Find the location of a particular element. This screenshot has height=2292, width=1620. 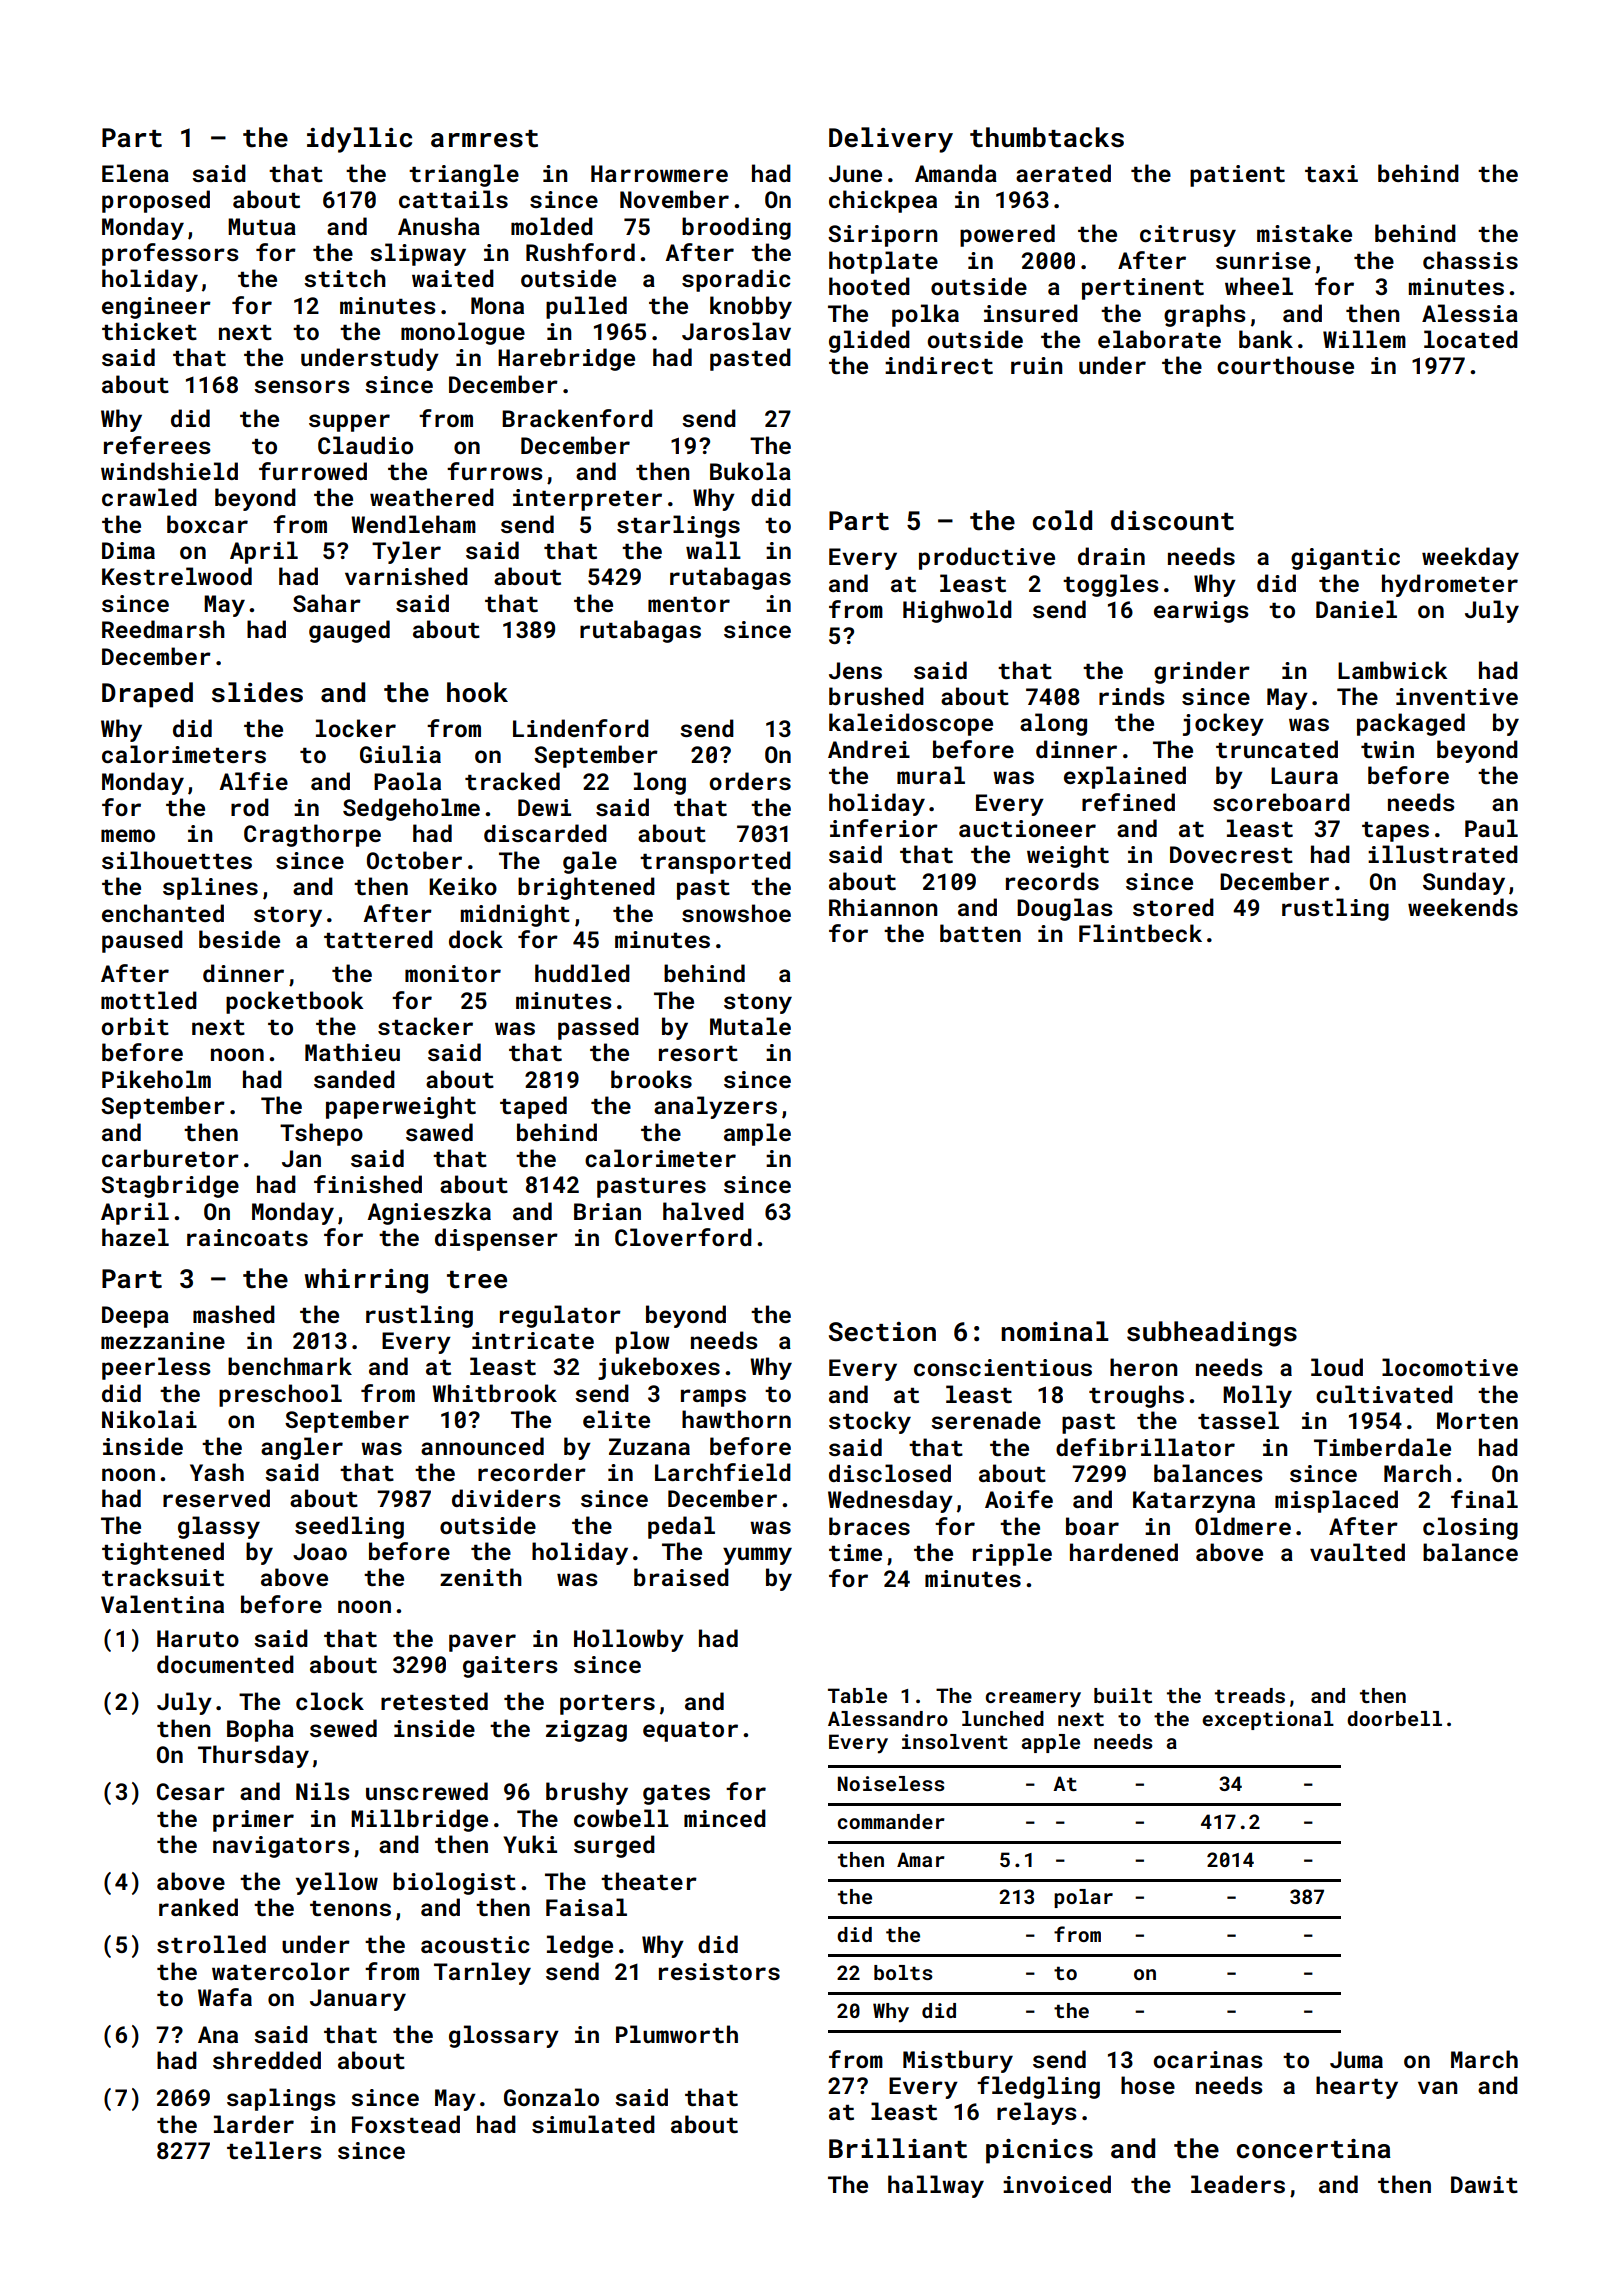

ramps is located at coordinates (713, 1398).
